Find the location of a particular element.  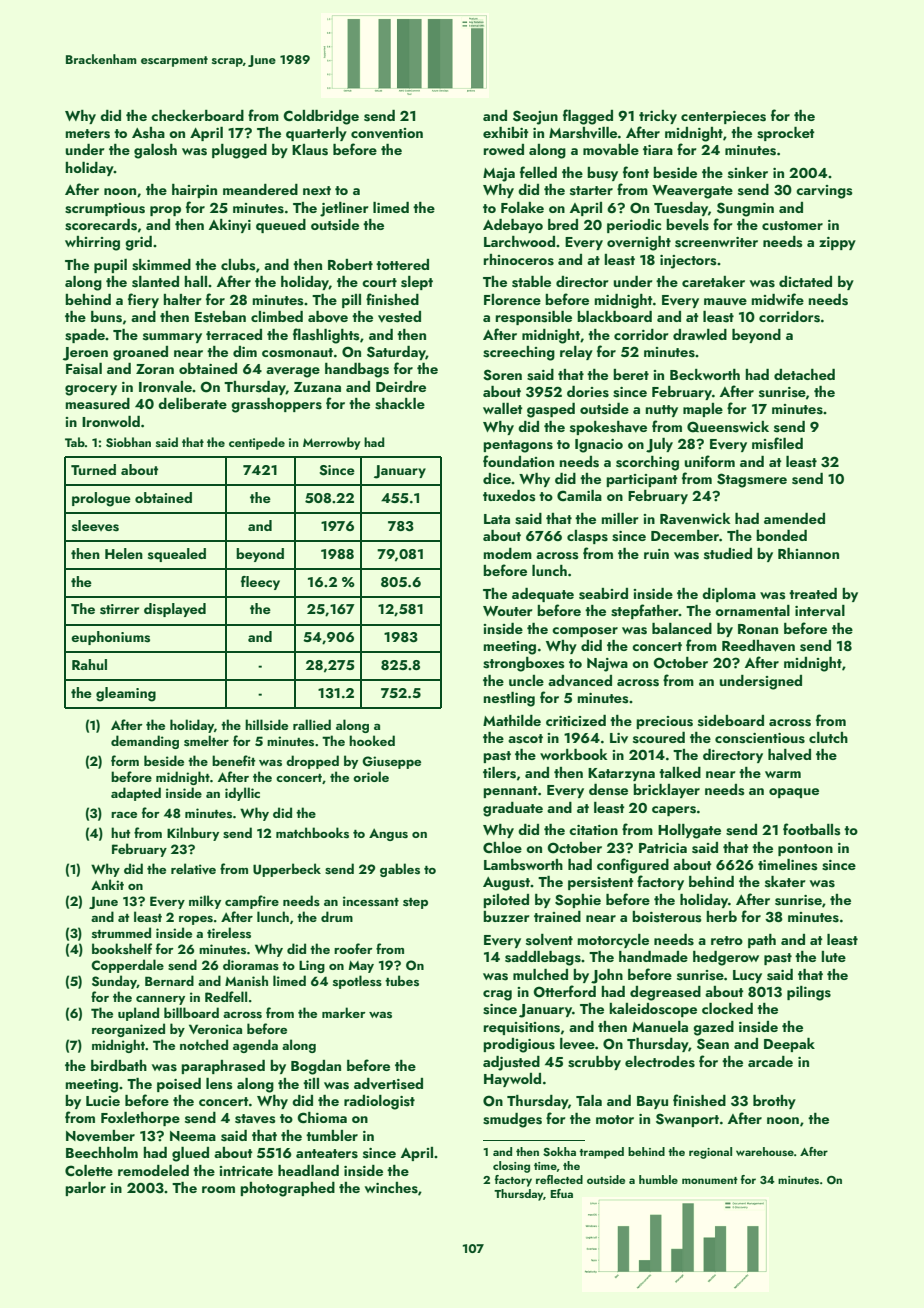

Stagsmere is located at coordinates (752, 480).
